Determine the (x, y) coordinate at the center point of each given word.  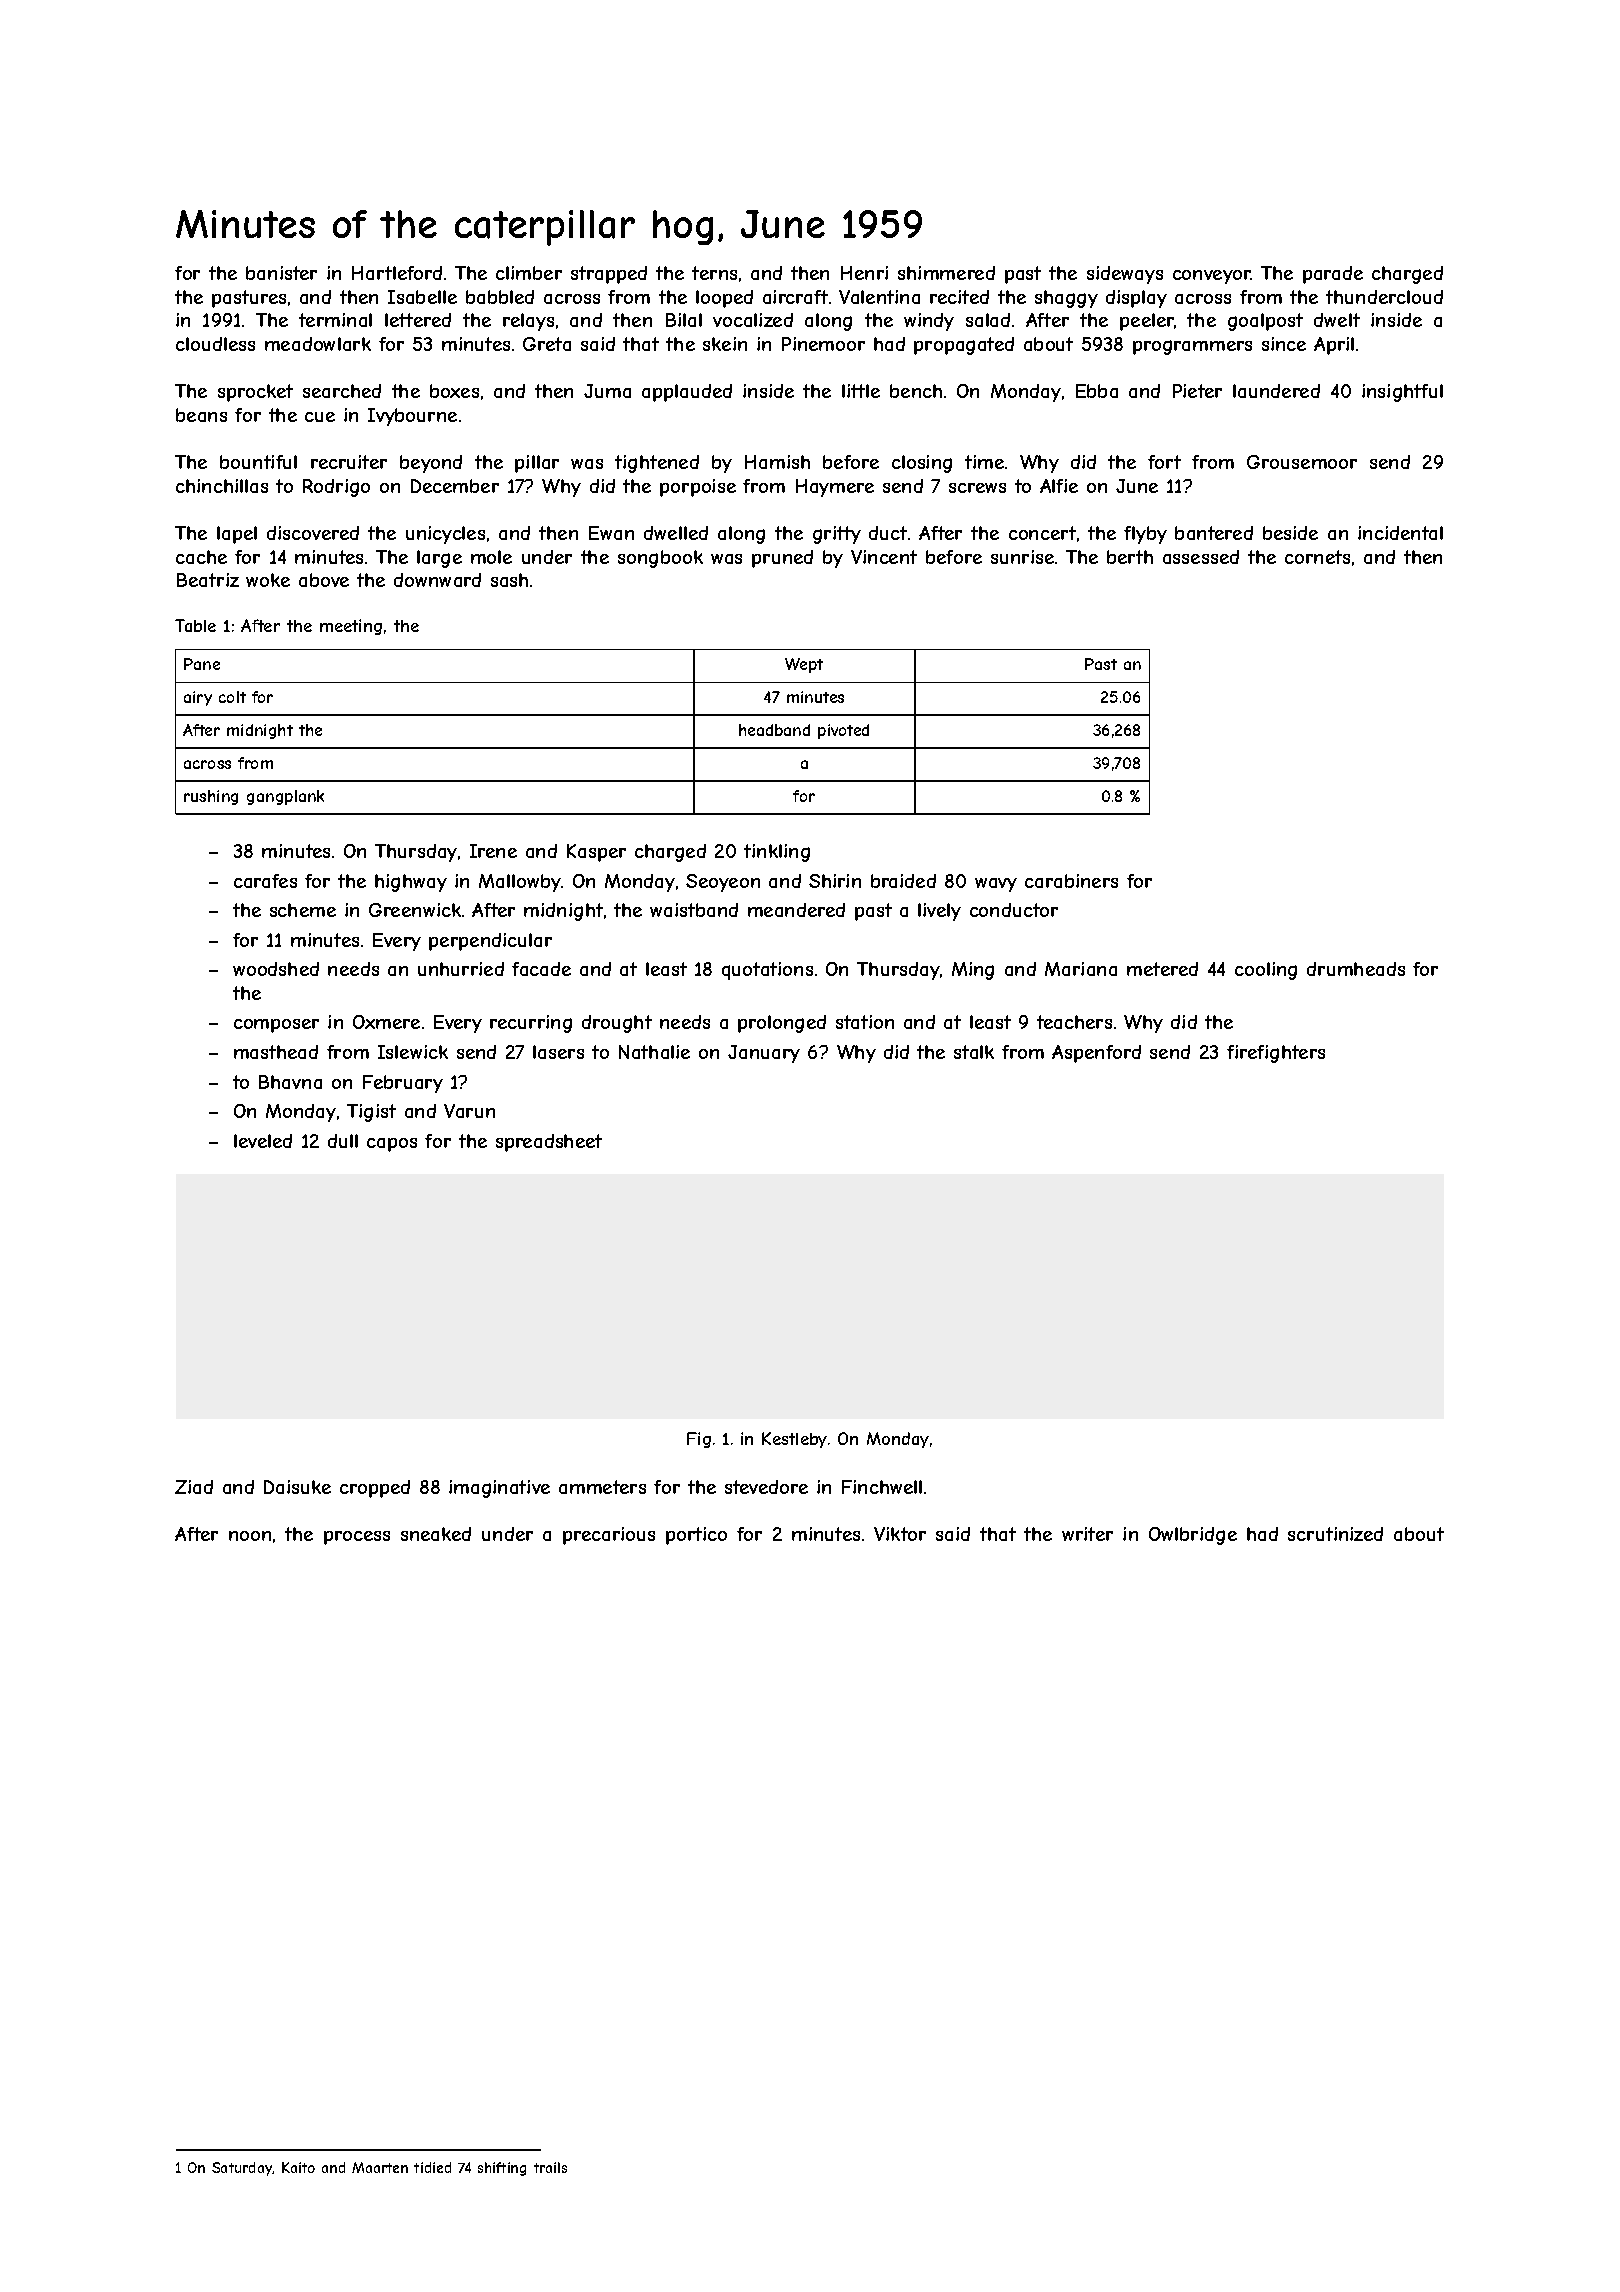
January (764, 1054)
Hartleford (397, 273)
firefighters (1276, 1054)
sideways (1125, 275)
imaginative (499, 1489)
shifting (502, 2169)
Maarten (380, 2167)
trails (550, 2167)
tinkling (777, 853)
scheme (303, 910)
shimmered (946, 273)
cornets (1317, 557)
